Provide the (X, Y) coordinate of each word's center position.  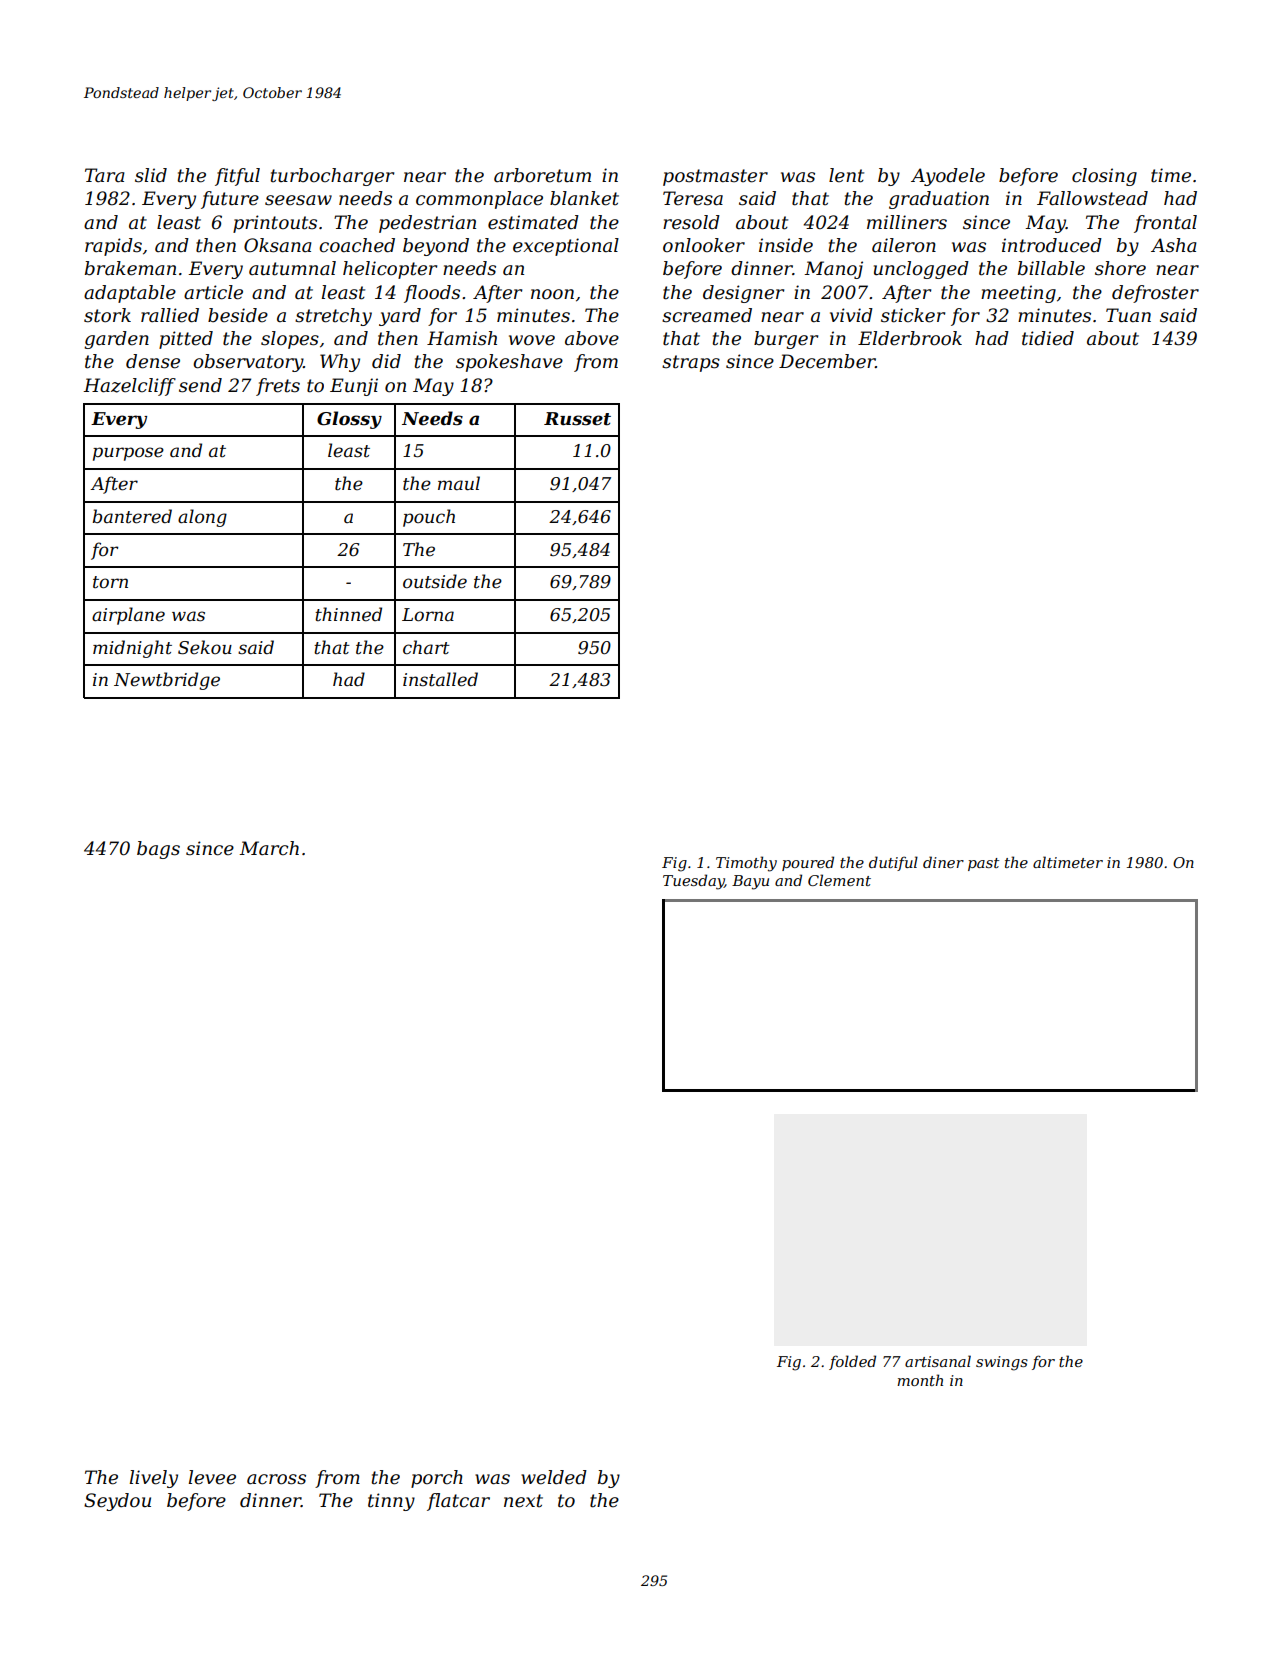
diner (943, 862)
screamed (707, 315)
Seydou (117, 1502)
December (827, 361)
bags (158, 850)
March (269, 848)
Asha (1174, 245)
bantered (132, 516)
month (920, 1380)
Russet (577, 419)
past (983, 864)
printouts (275, 224)
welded (554, 1477)
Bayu (750, 882)
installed (440, 679)
